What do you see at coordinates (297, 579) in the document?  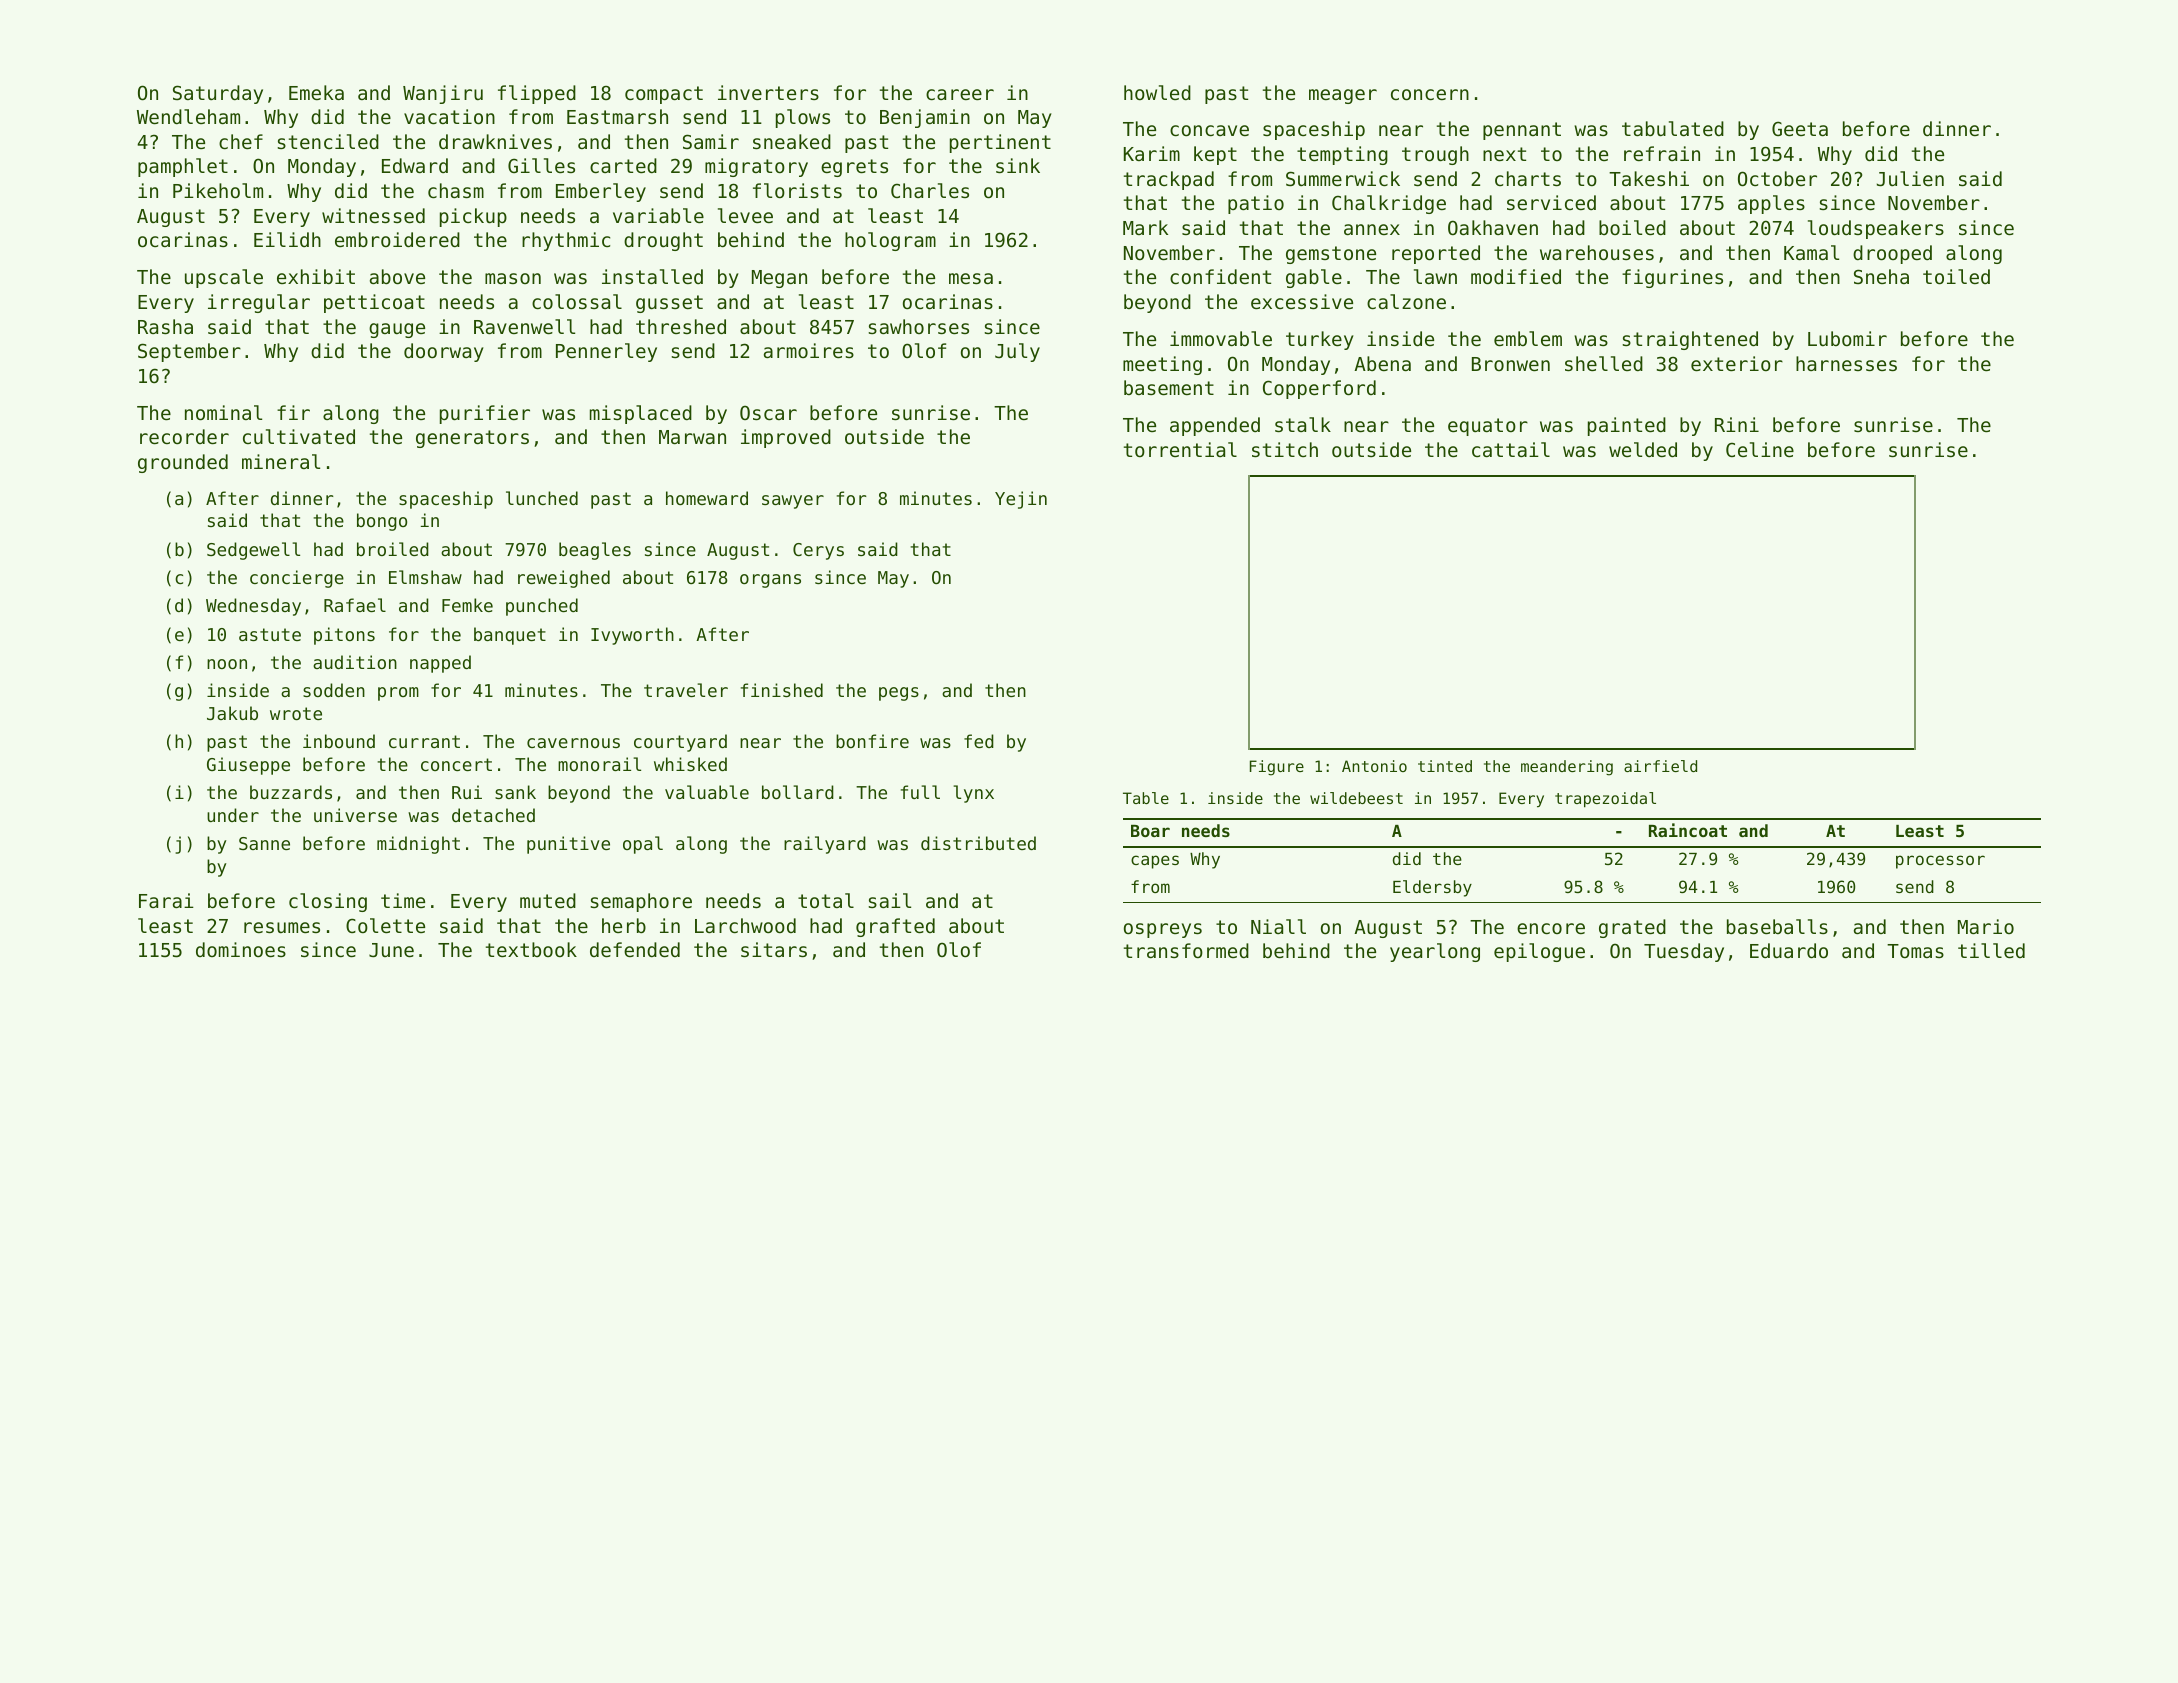 I see `concierge` at bounding box center [297, 579].
